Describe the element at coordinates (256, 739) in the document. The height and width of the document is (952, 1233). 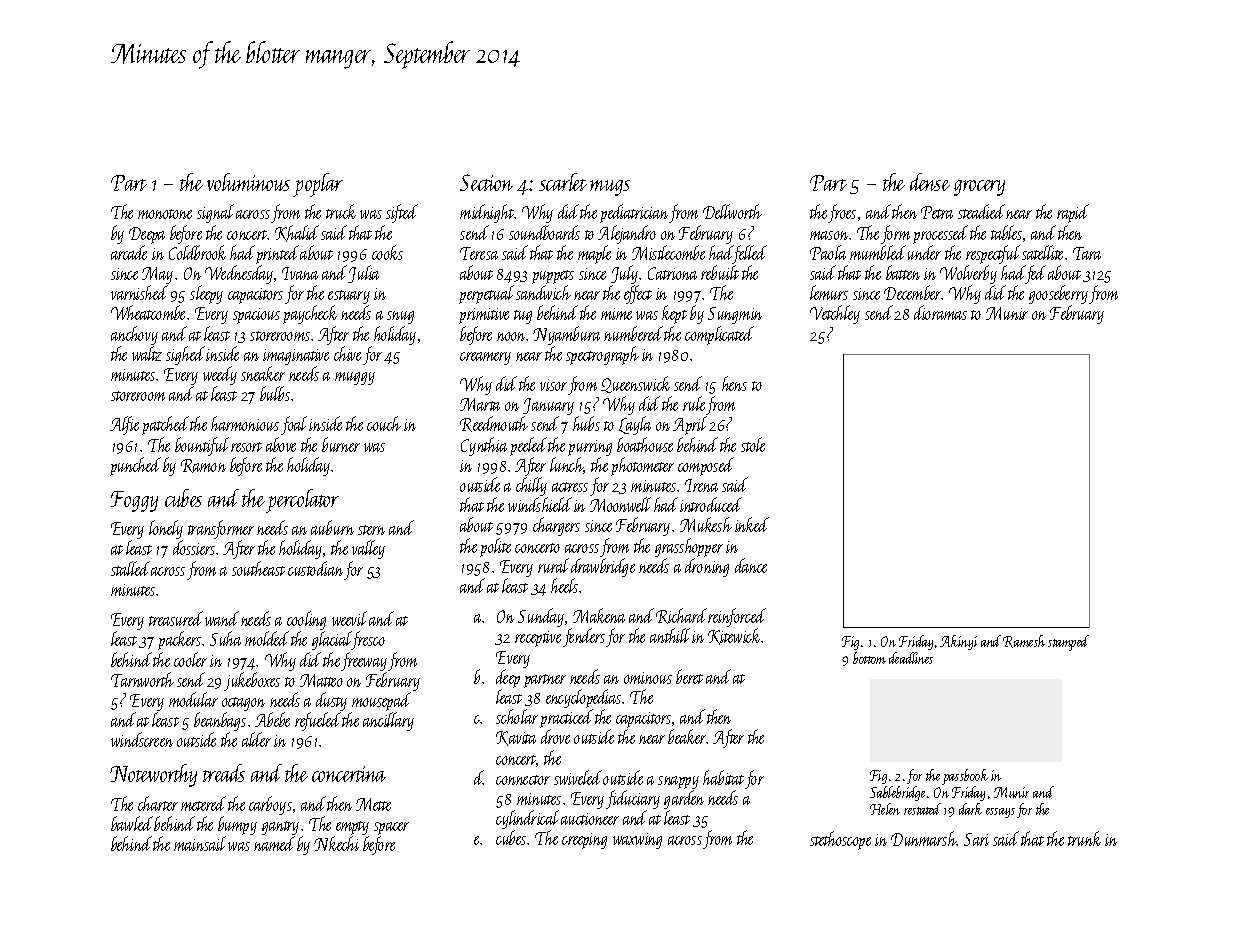
I see `alder` at that location.
